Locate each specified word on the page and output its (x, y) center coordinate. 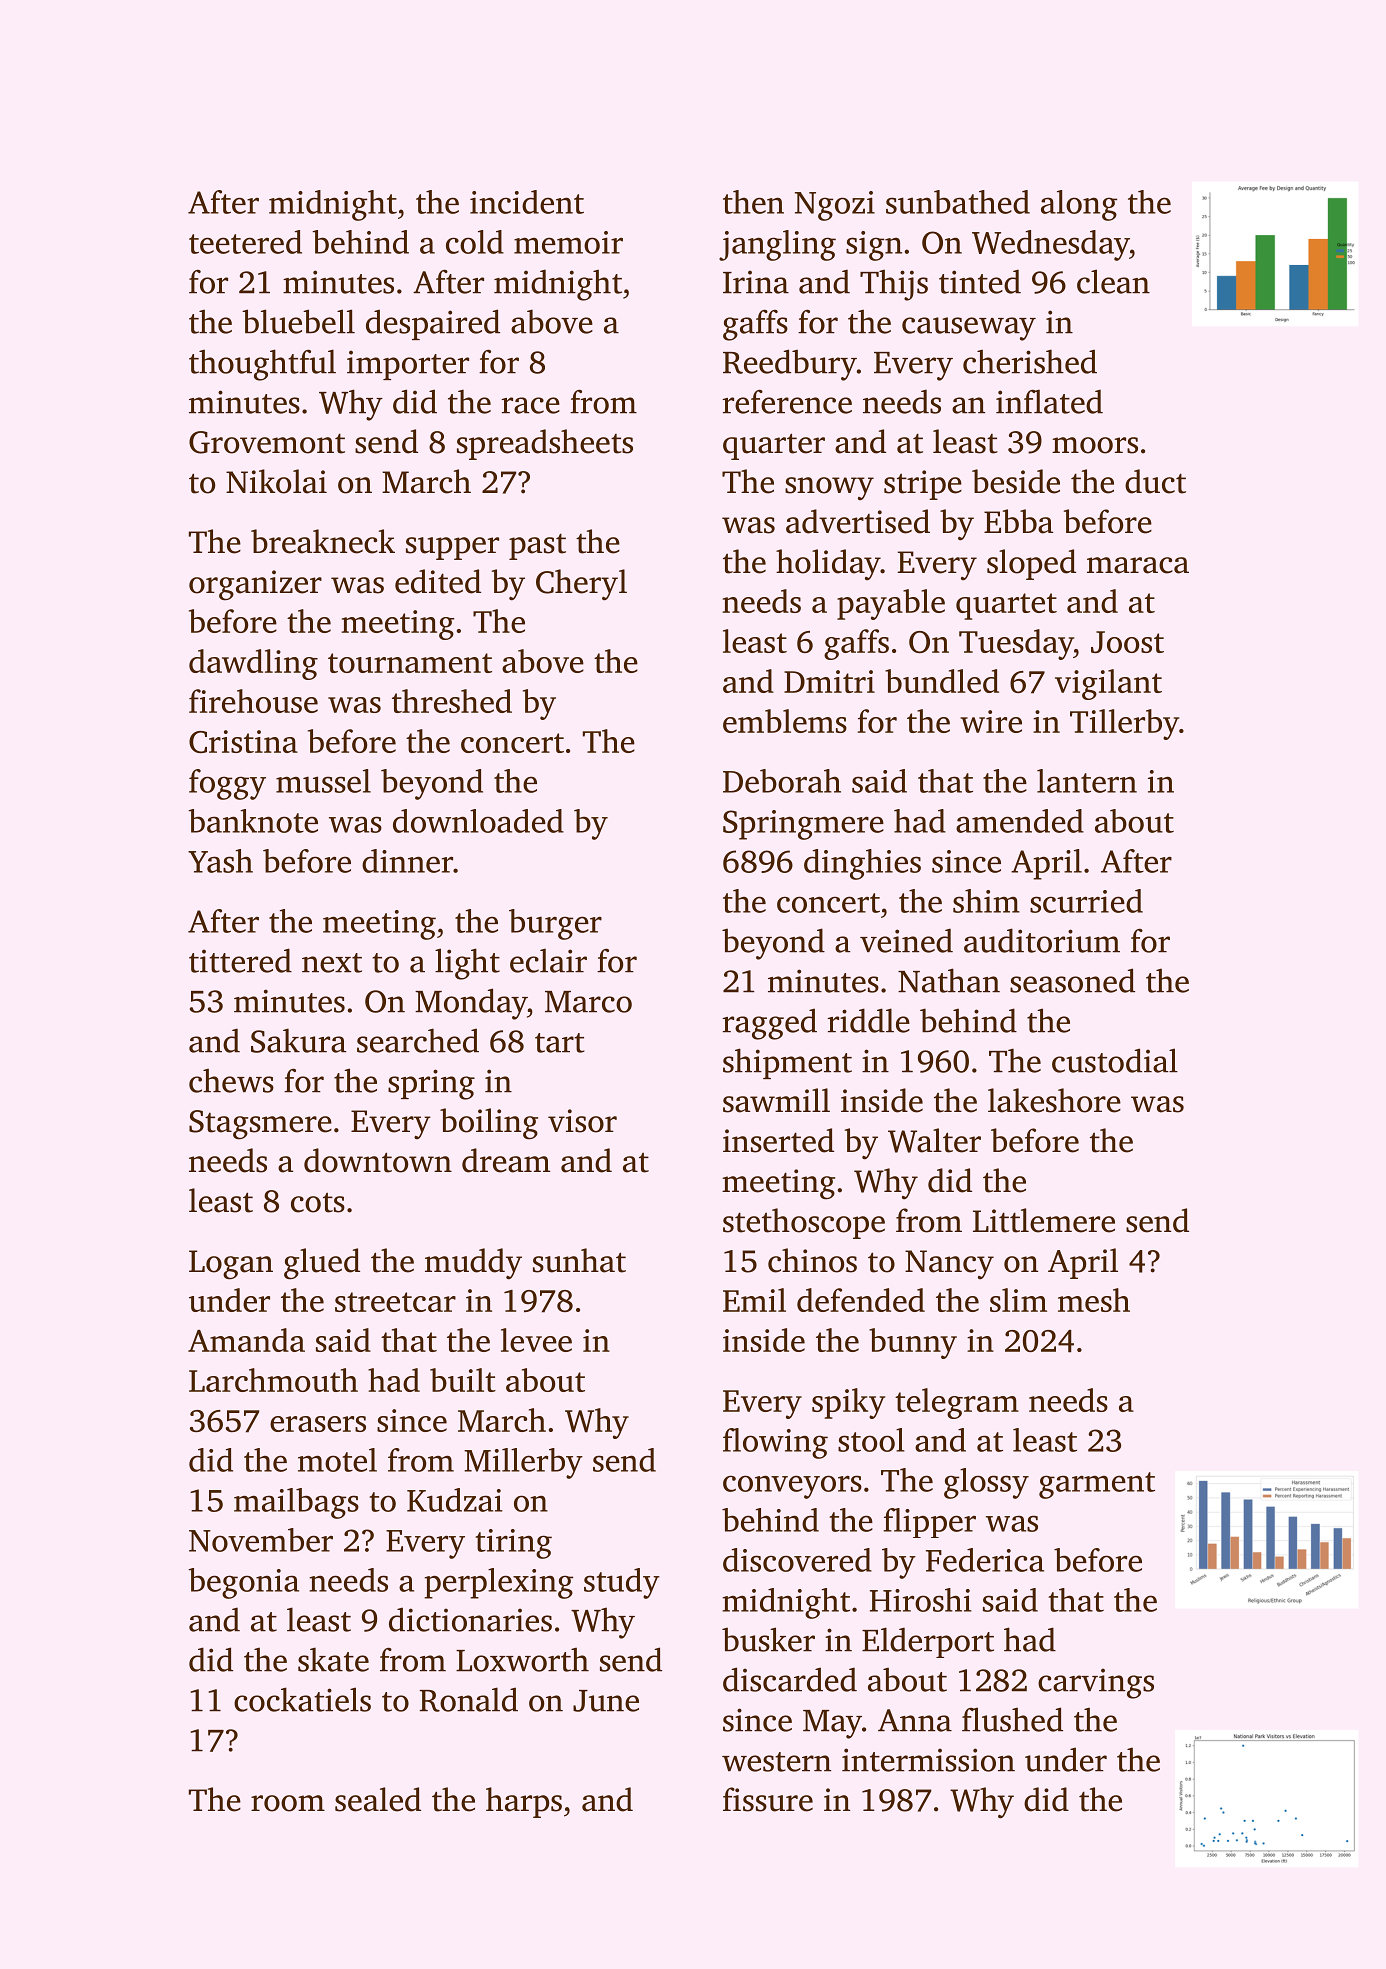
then (753, 202)
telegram (957, 1403)
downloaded (478, 821)
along (1079, 205)
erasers (318, 1424)
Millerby (523, 1463)
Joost (1127, 642)
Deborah (782, 781)
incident (527, 202)
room (288, 1803)
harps (524, 1802)
